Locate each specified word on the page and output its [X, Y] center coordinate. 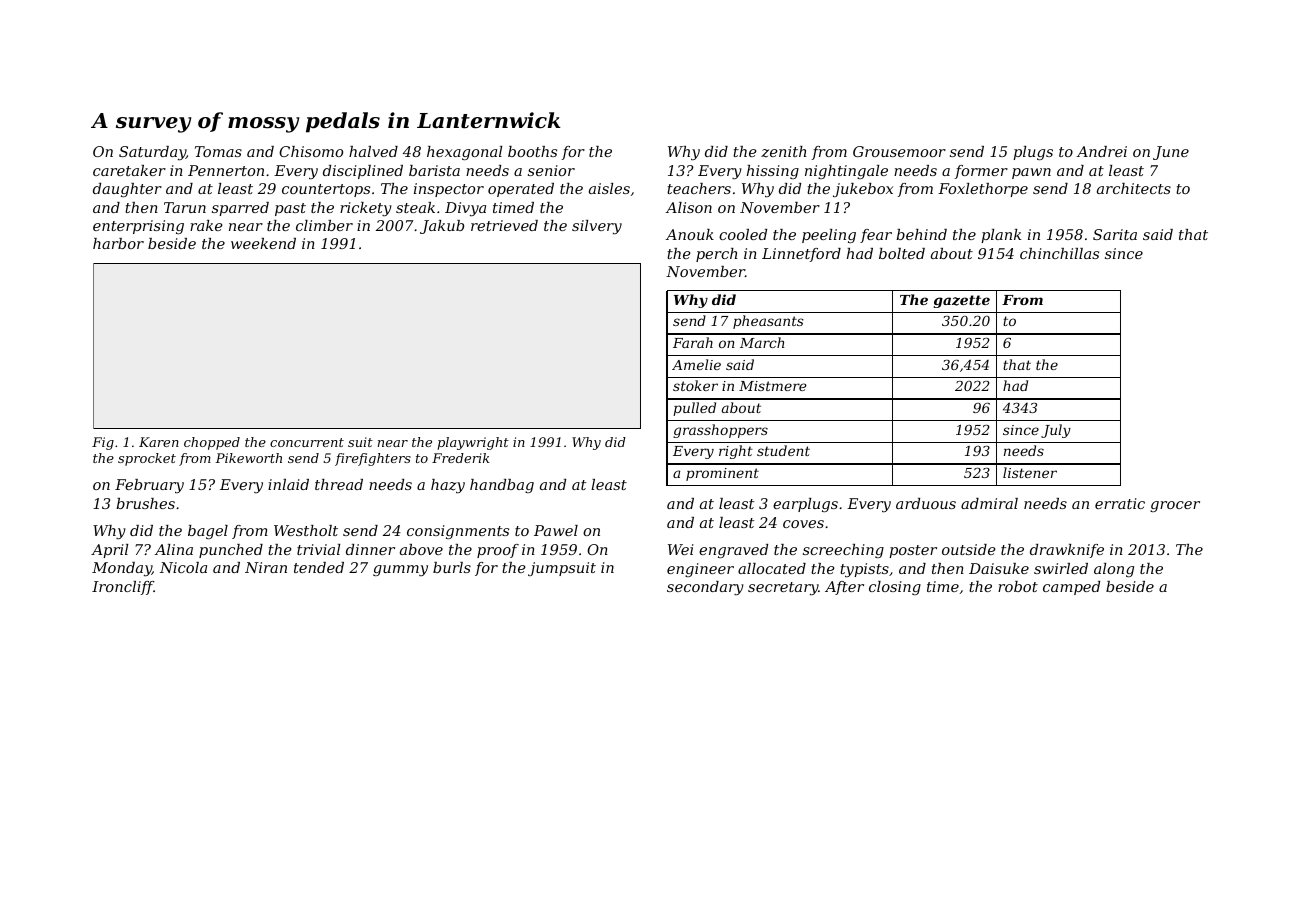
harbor [118, 243]
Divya [465, 209]
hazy [448, 486]
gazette [961, 301]
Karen [159, 442]
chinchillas [1059, 253]
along [1114, 570]
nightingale [846, 172]
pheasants [768, 322]
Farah [693, 342]
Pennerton [226, 170]
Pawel [556, 530]
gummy [400, 571]
